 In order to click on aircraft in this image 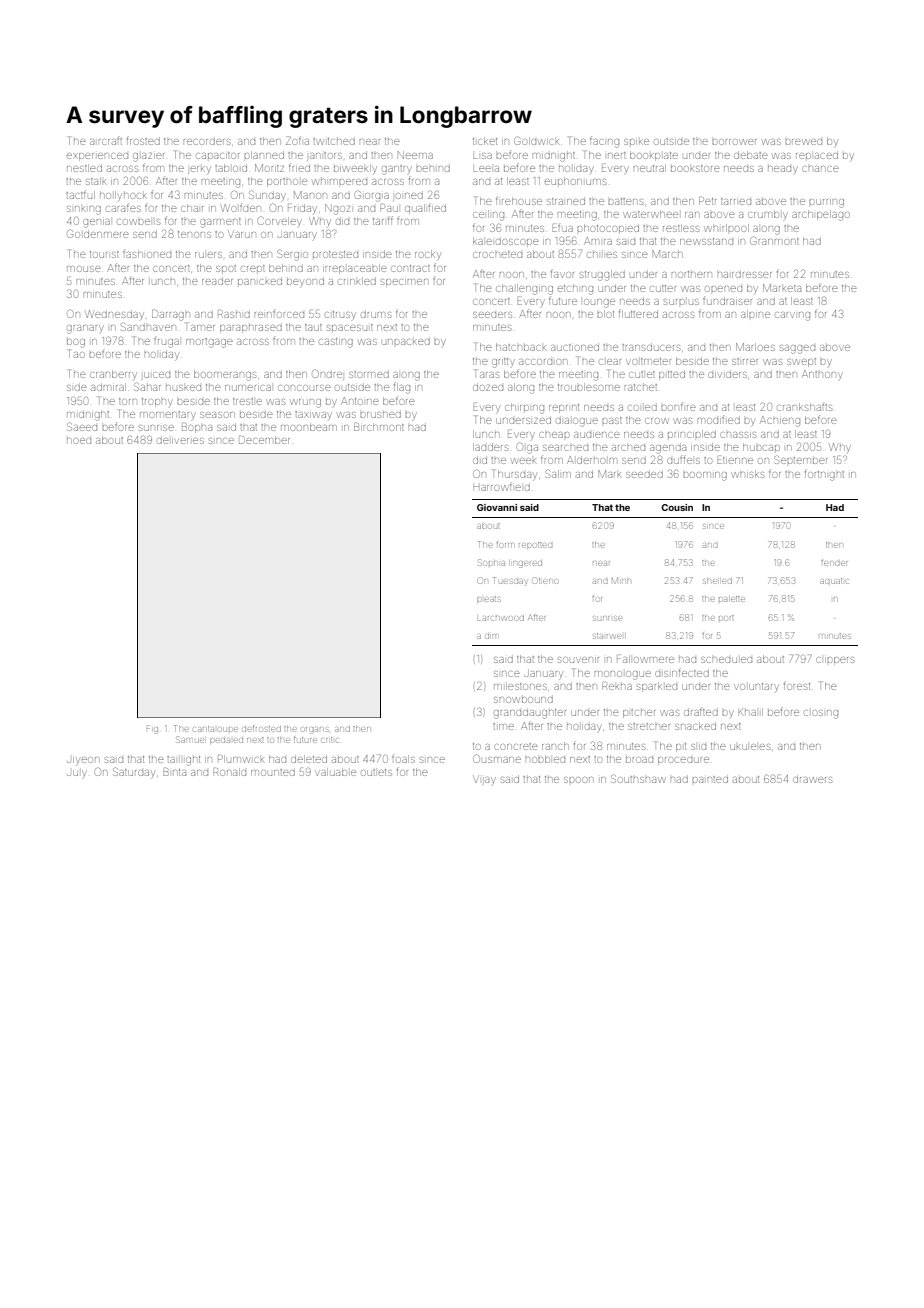, I will do `click(106, 141)`.
